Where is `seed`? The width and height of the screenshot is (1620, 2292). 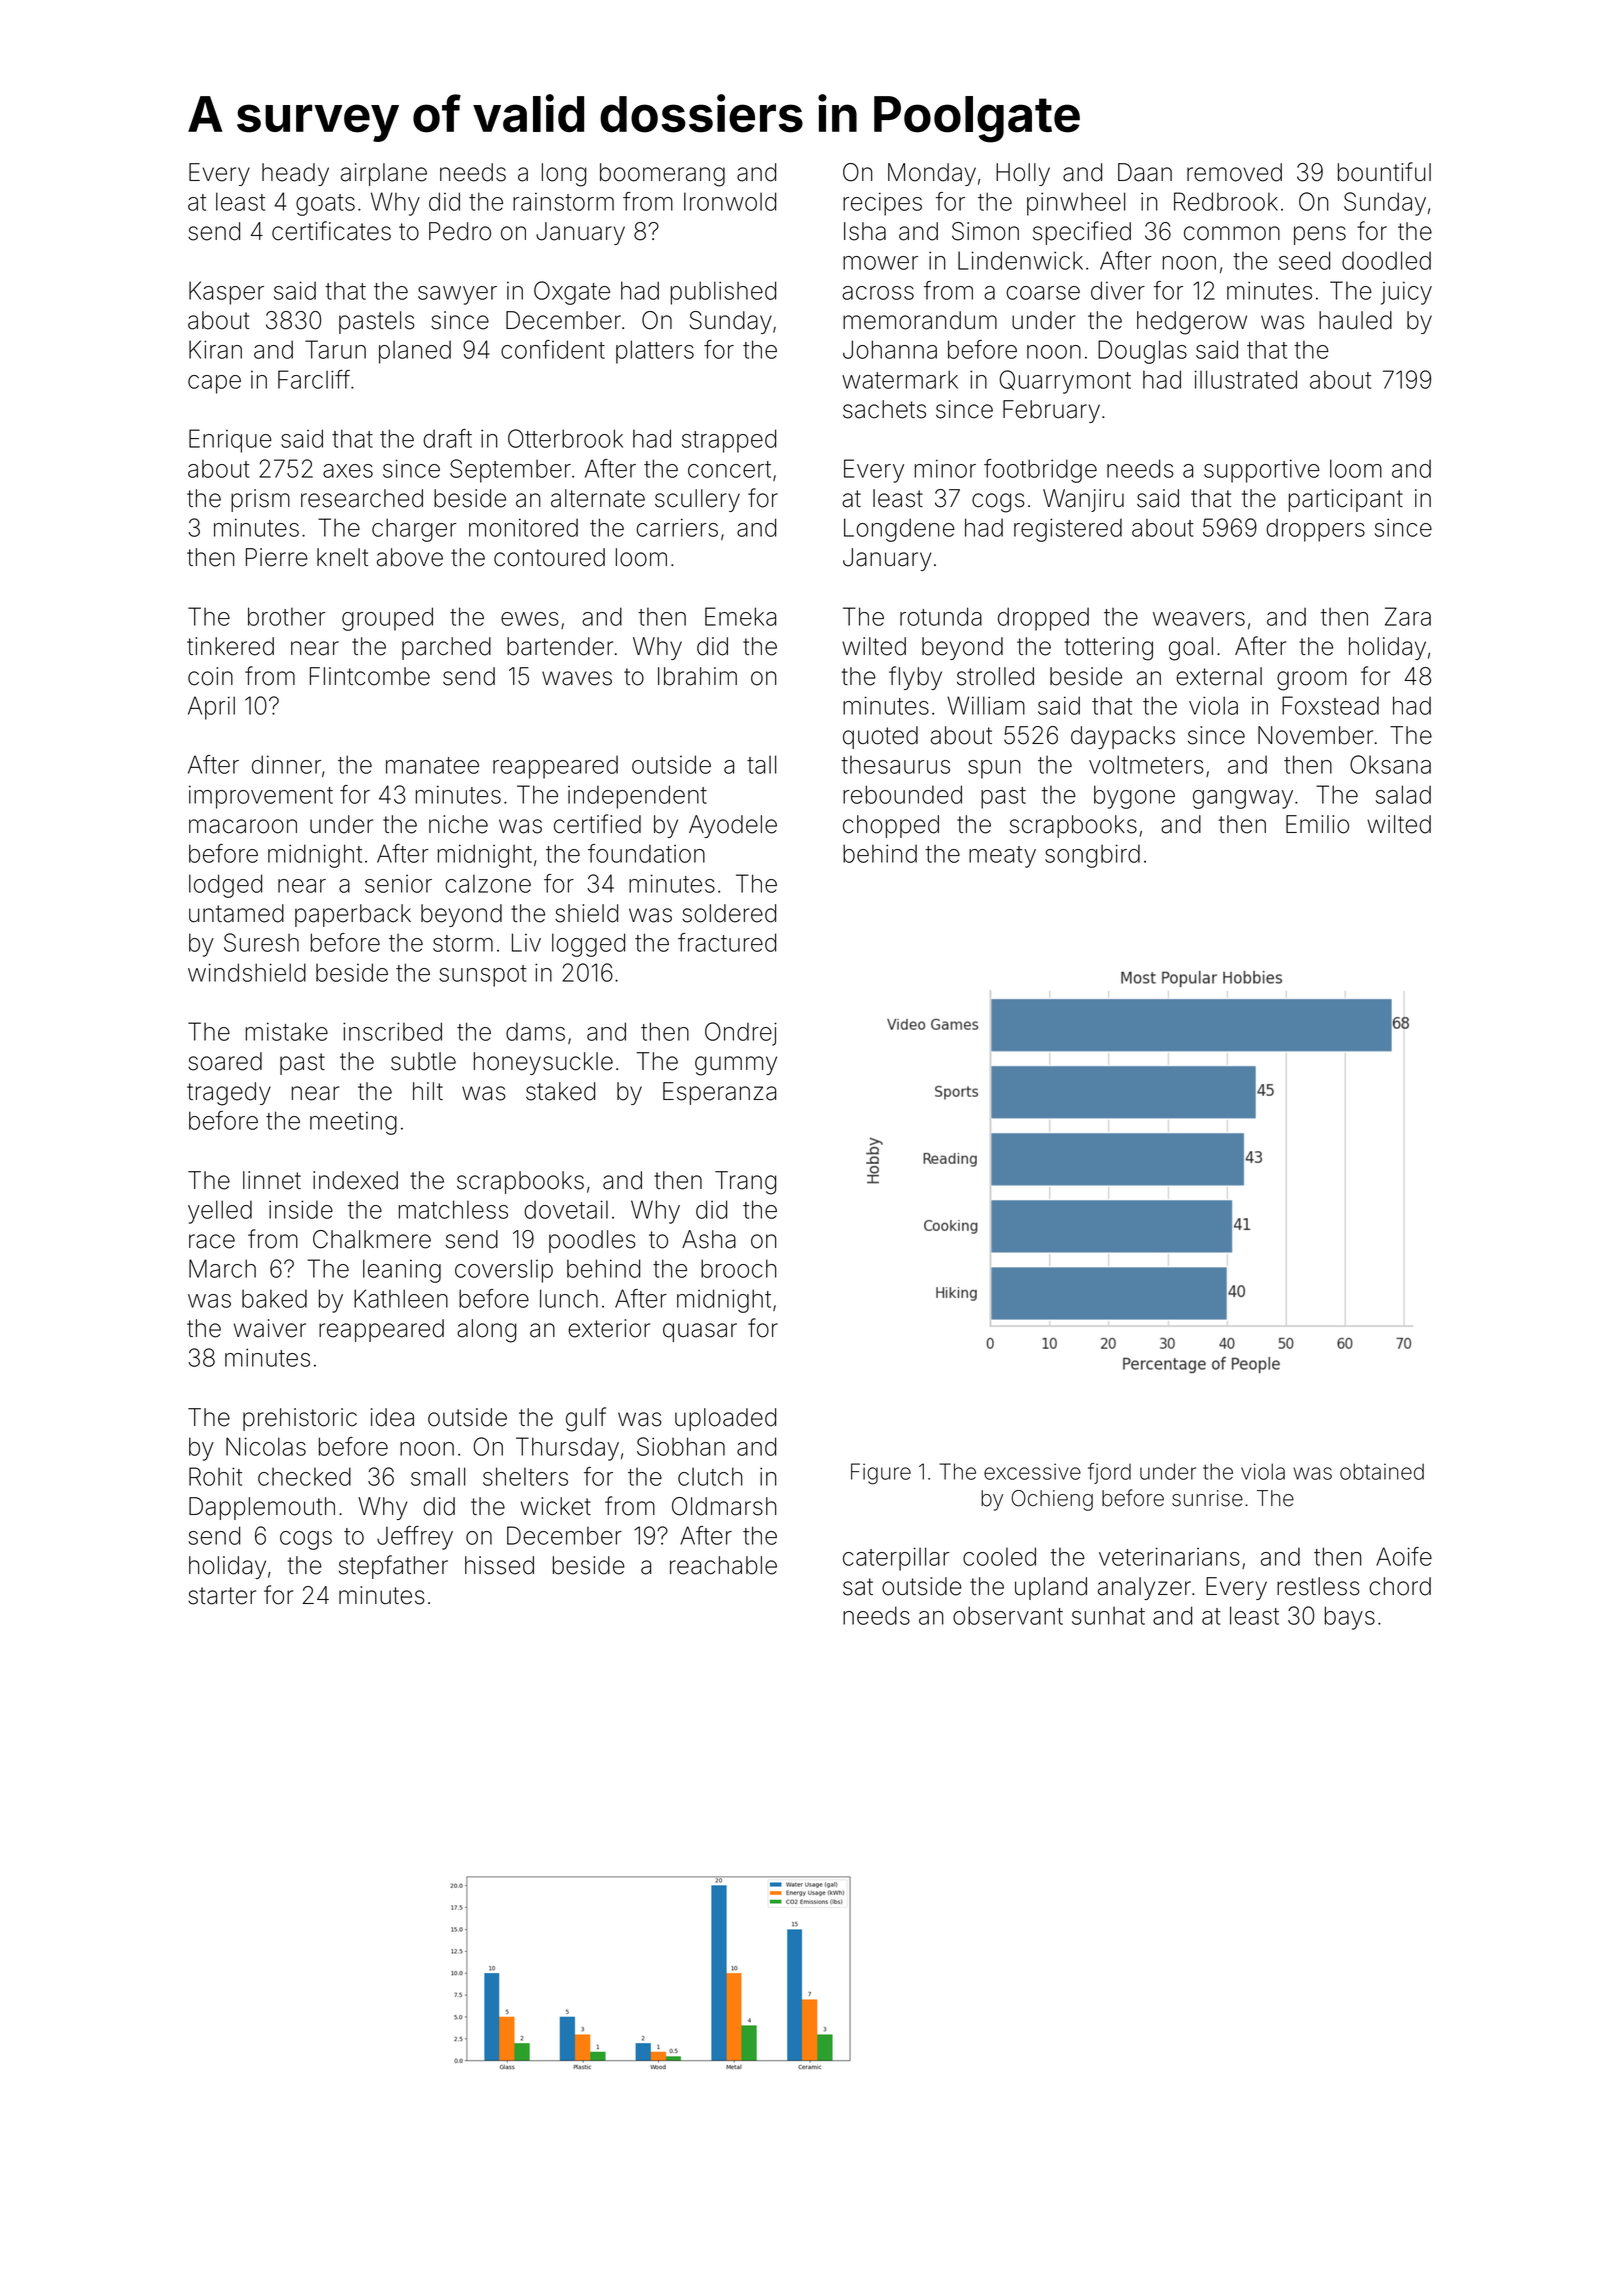 seed is located at coordinates (1304, 260).
